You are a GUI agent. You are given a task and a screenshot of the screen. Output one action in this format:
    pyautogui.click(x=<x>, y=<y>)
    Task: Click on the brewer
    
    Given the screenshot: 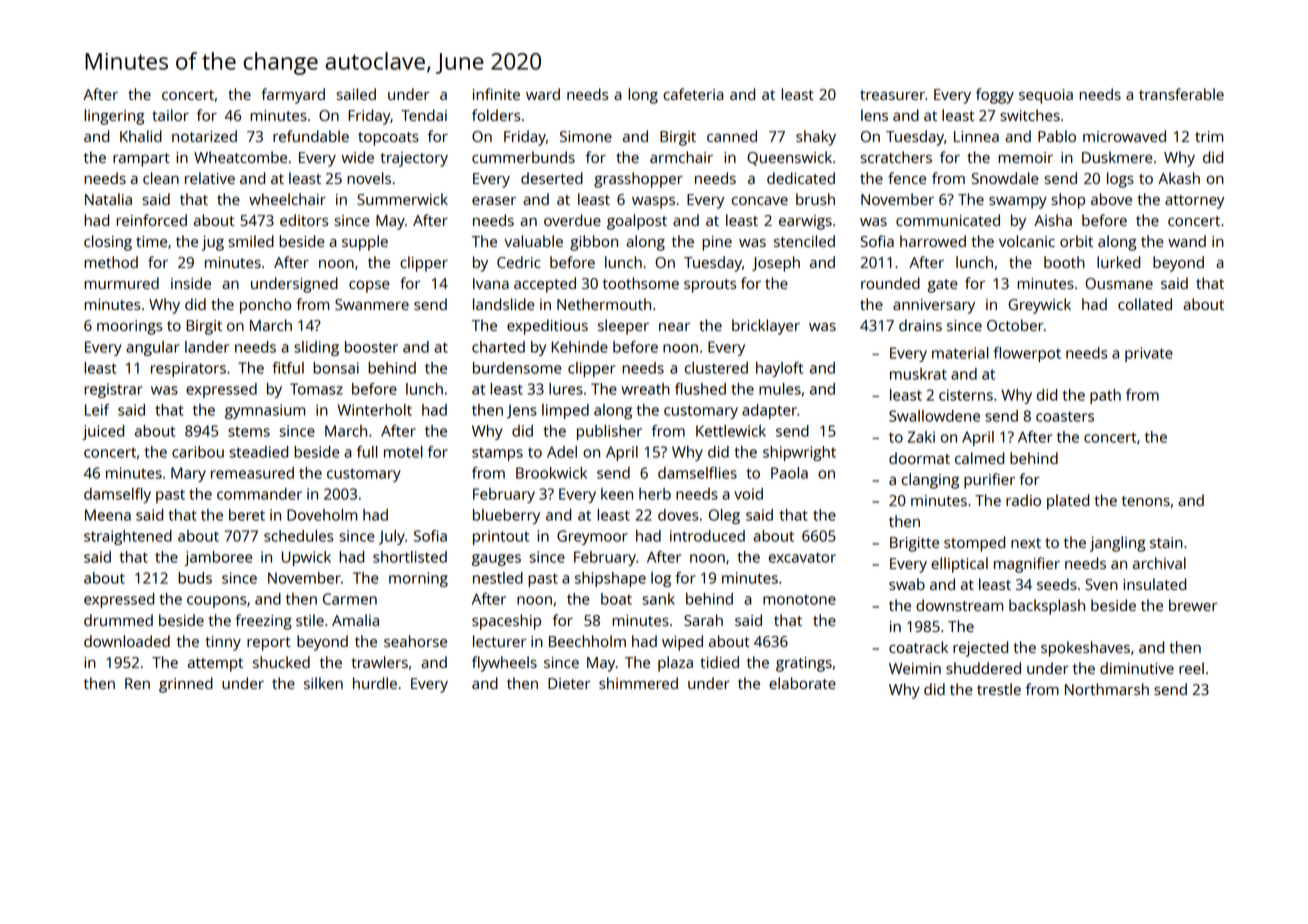 What is the action you would take?
    pyautogui.click(x=1193, y=605)
